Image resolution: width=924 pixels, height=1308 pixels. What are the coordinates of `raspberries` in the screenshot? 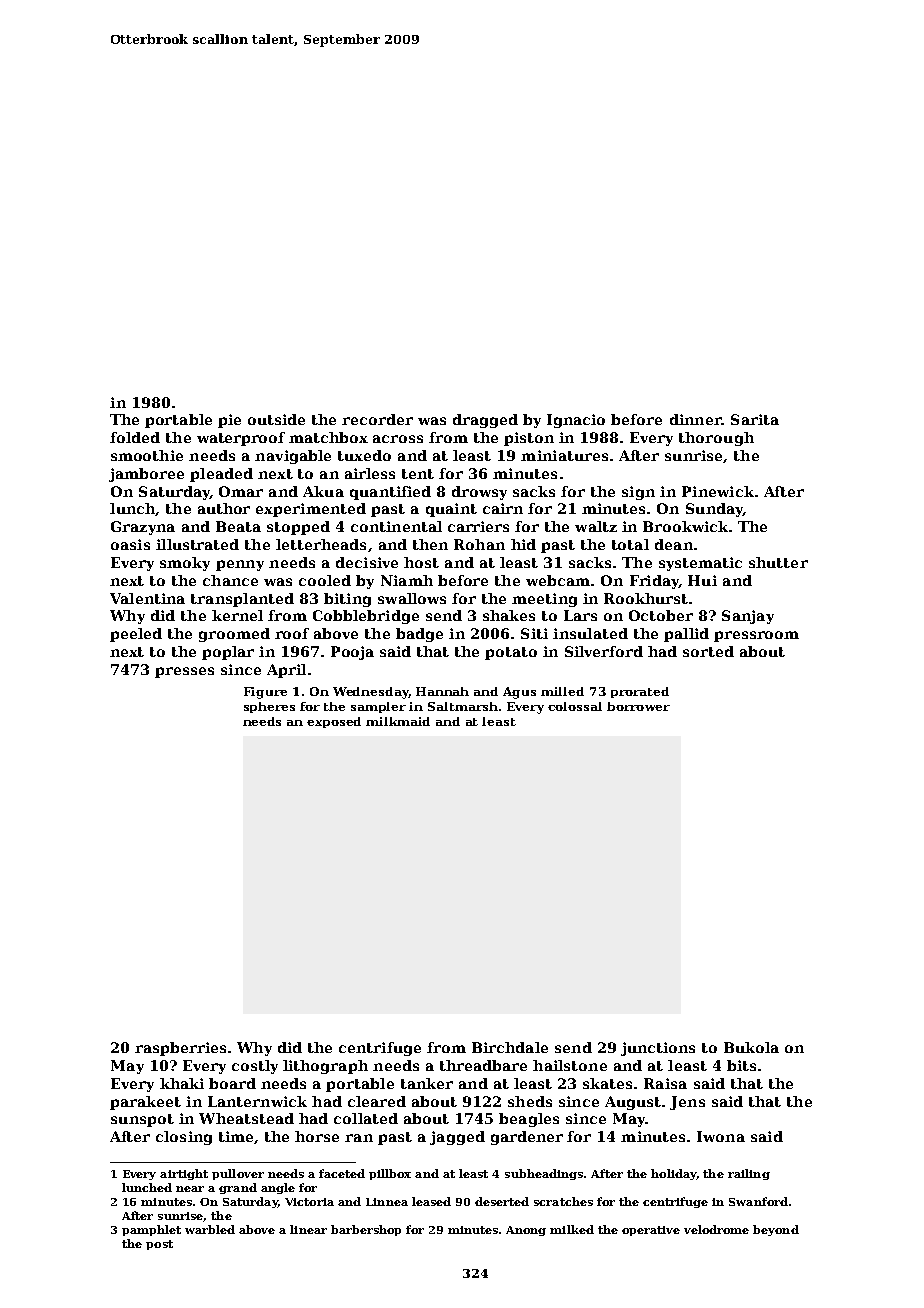 It's located at (180, 1049).
